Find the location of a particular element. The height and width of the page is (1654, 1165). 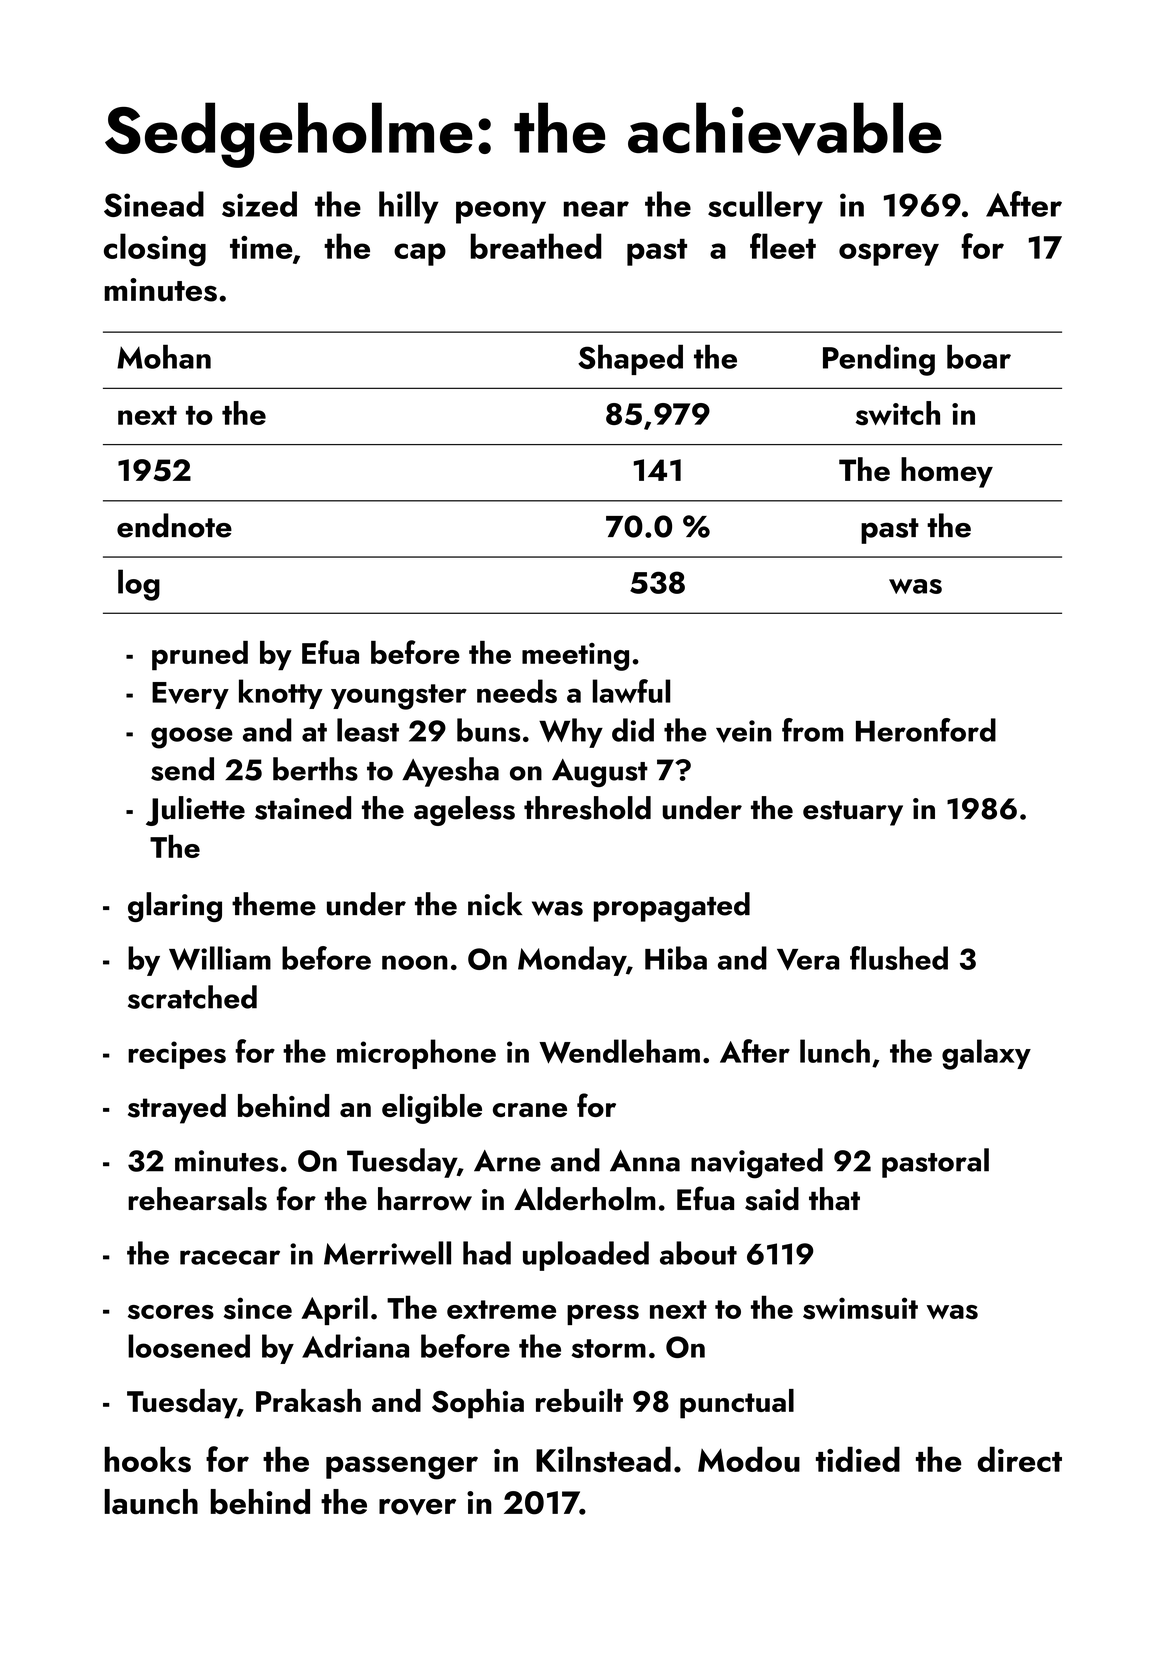

rover is located at coordinates (417, 1507).
